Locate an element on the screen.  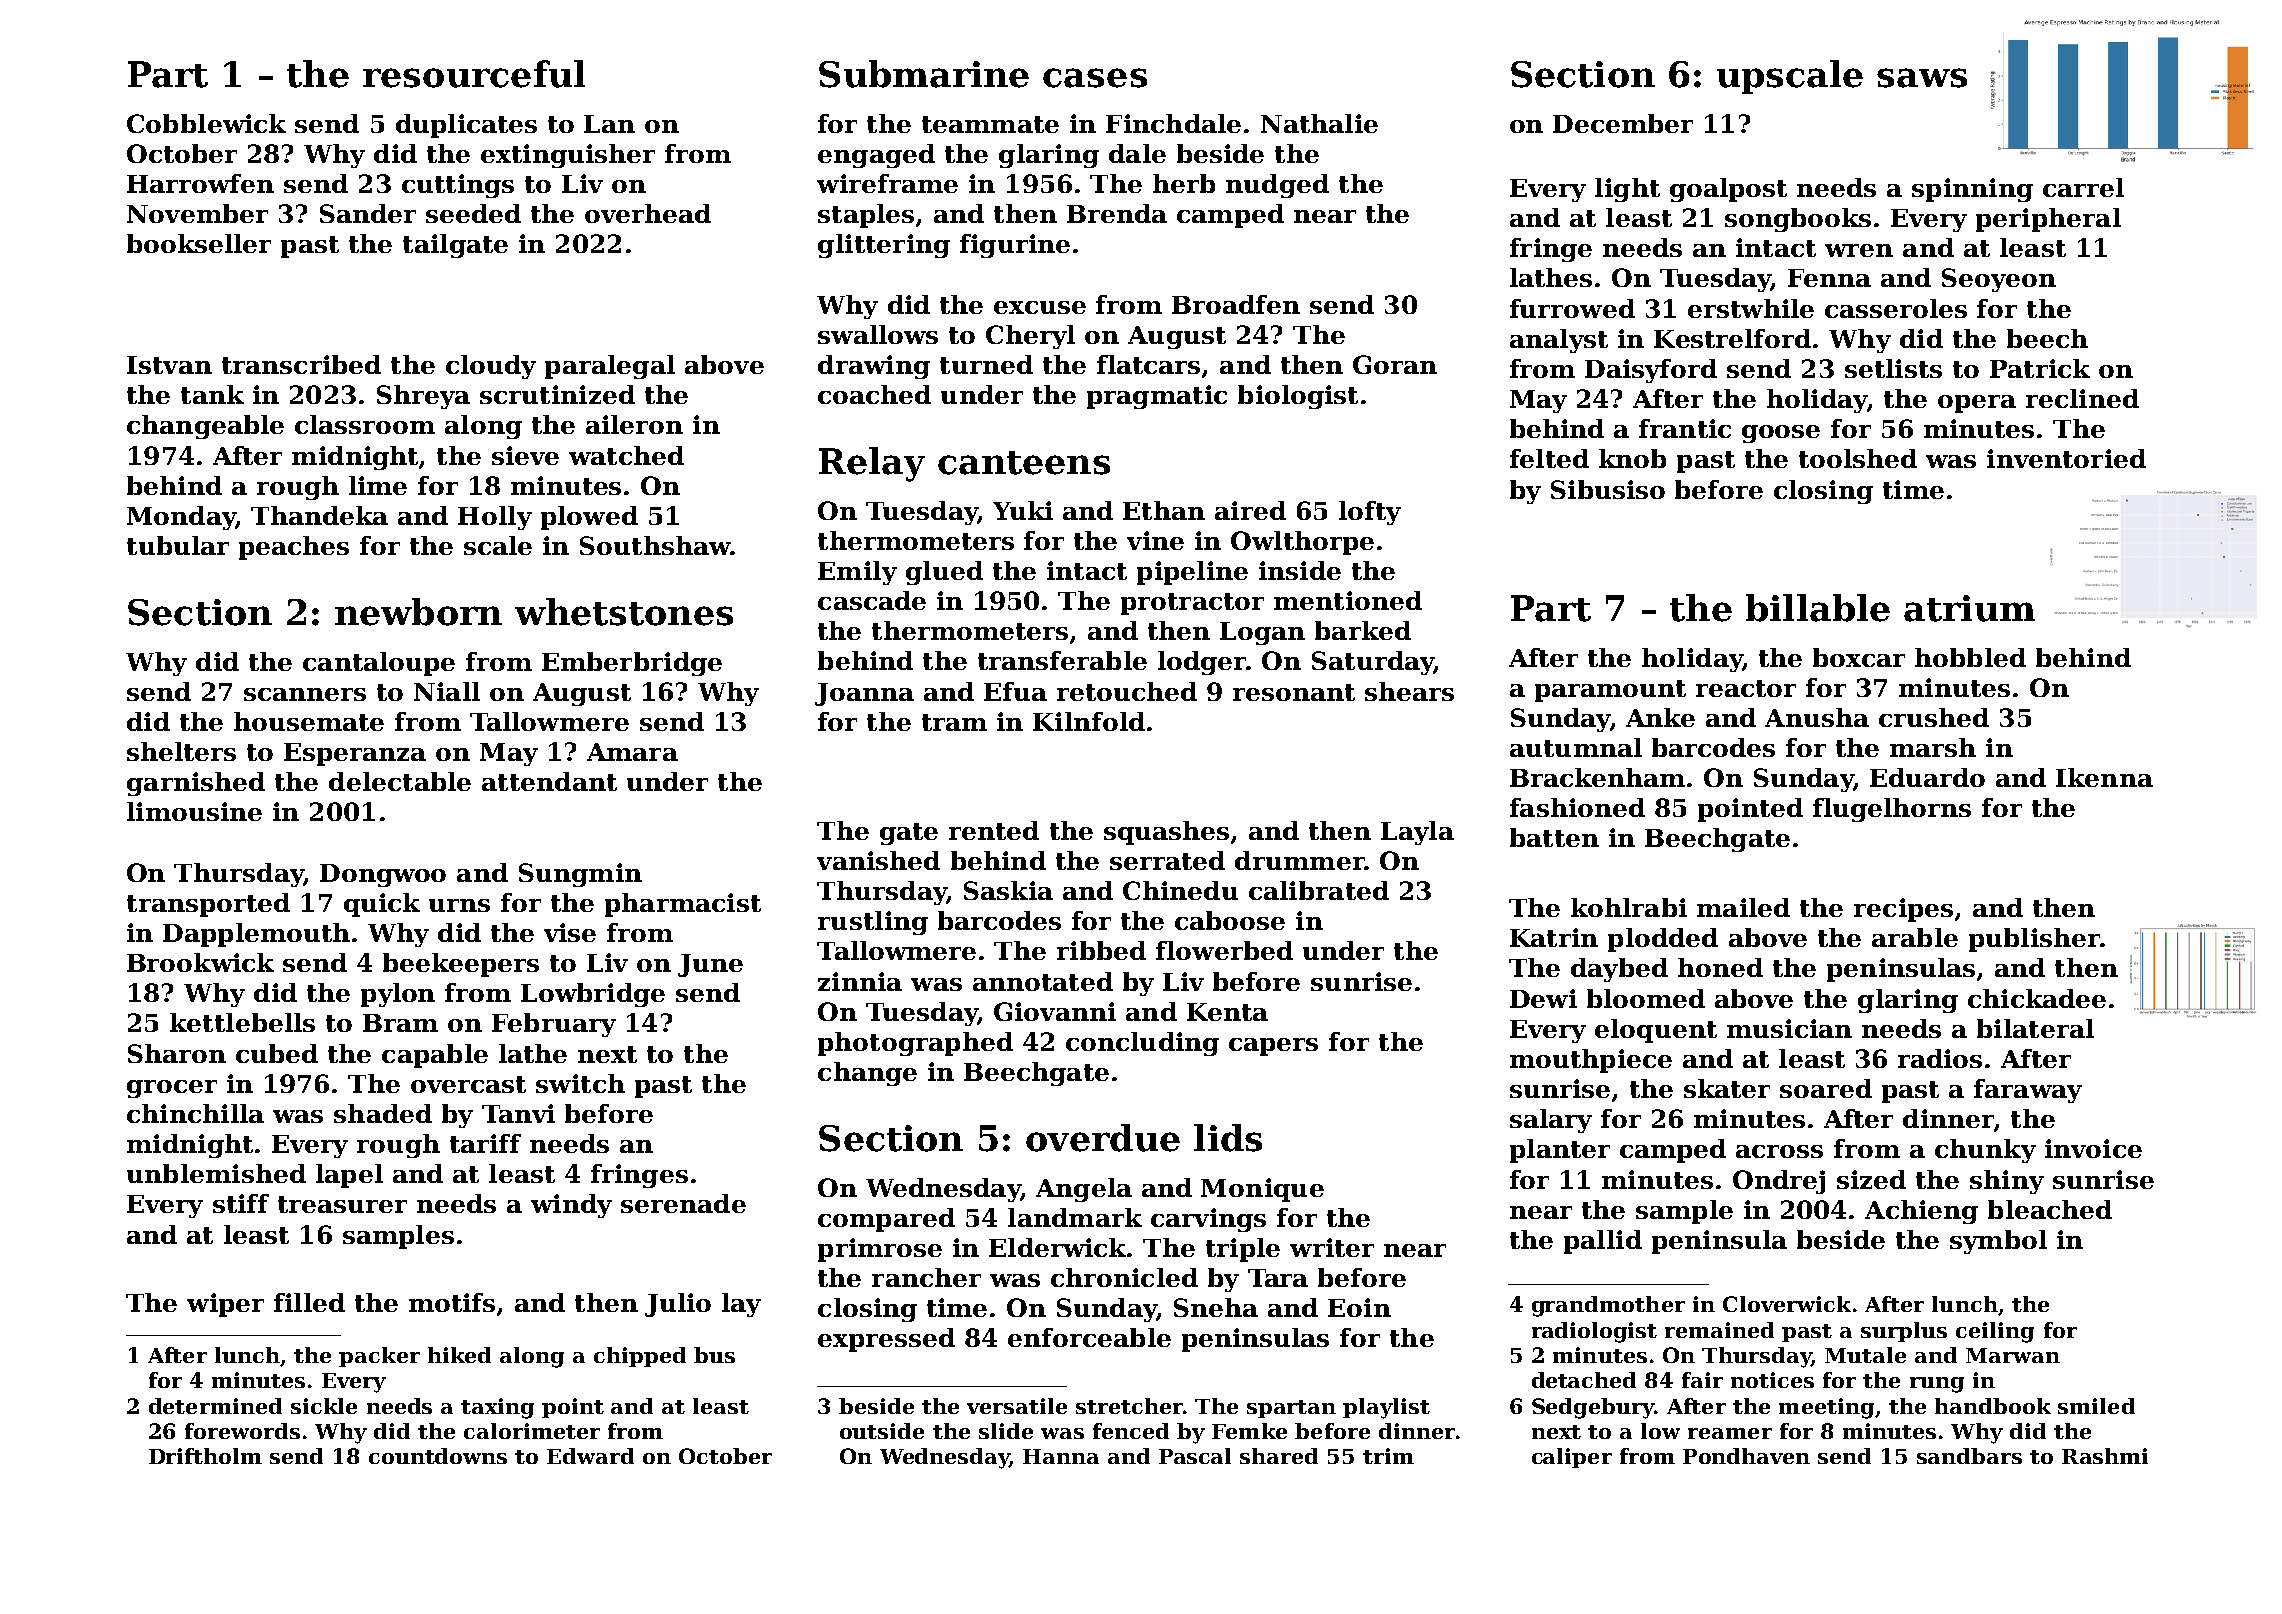
stiff is located at coordinates (241, 1203).
